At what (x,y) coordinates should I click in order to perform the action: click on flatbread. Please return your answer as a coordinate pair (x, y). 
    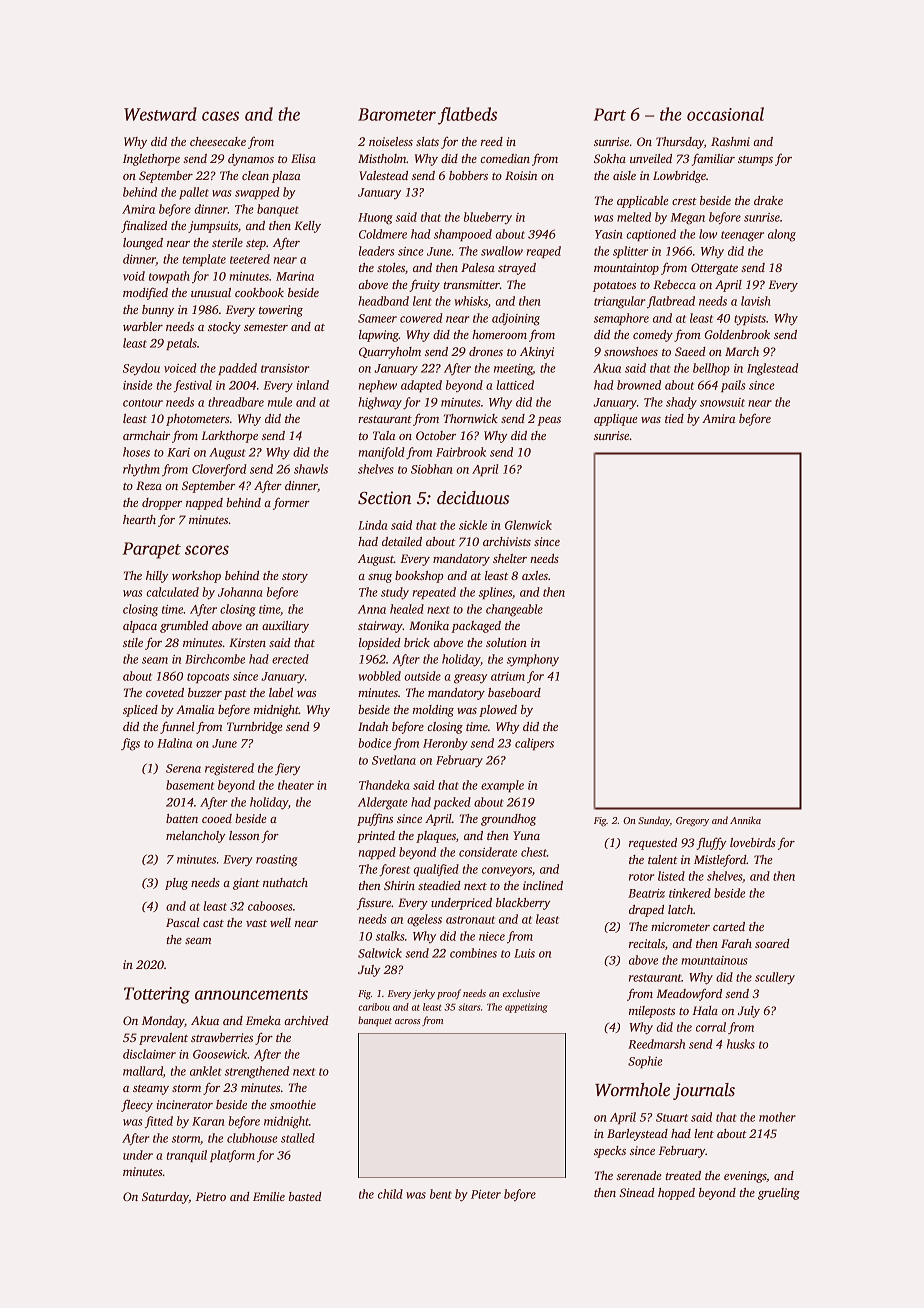
    Looking at the image, I should click on (671, 302).
